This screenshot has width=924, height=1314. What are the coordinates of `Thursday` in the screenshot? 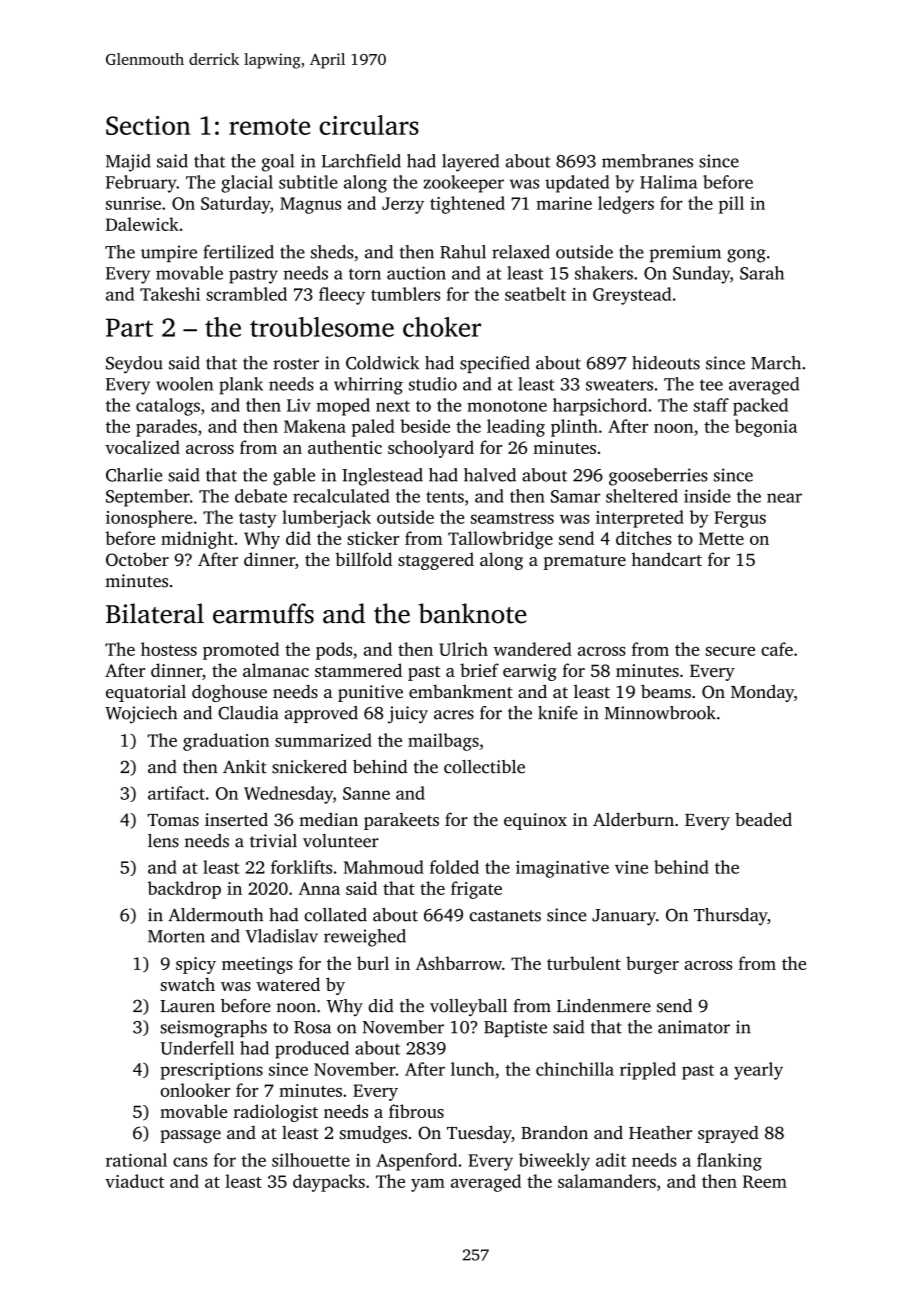 It's located at (730, 917).
